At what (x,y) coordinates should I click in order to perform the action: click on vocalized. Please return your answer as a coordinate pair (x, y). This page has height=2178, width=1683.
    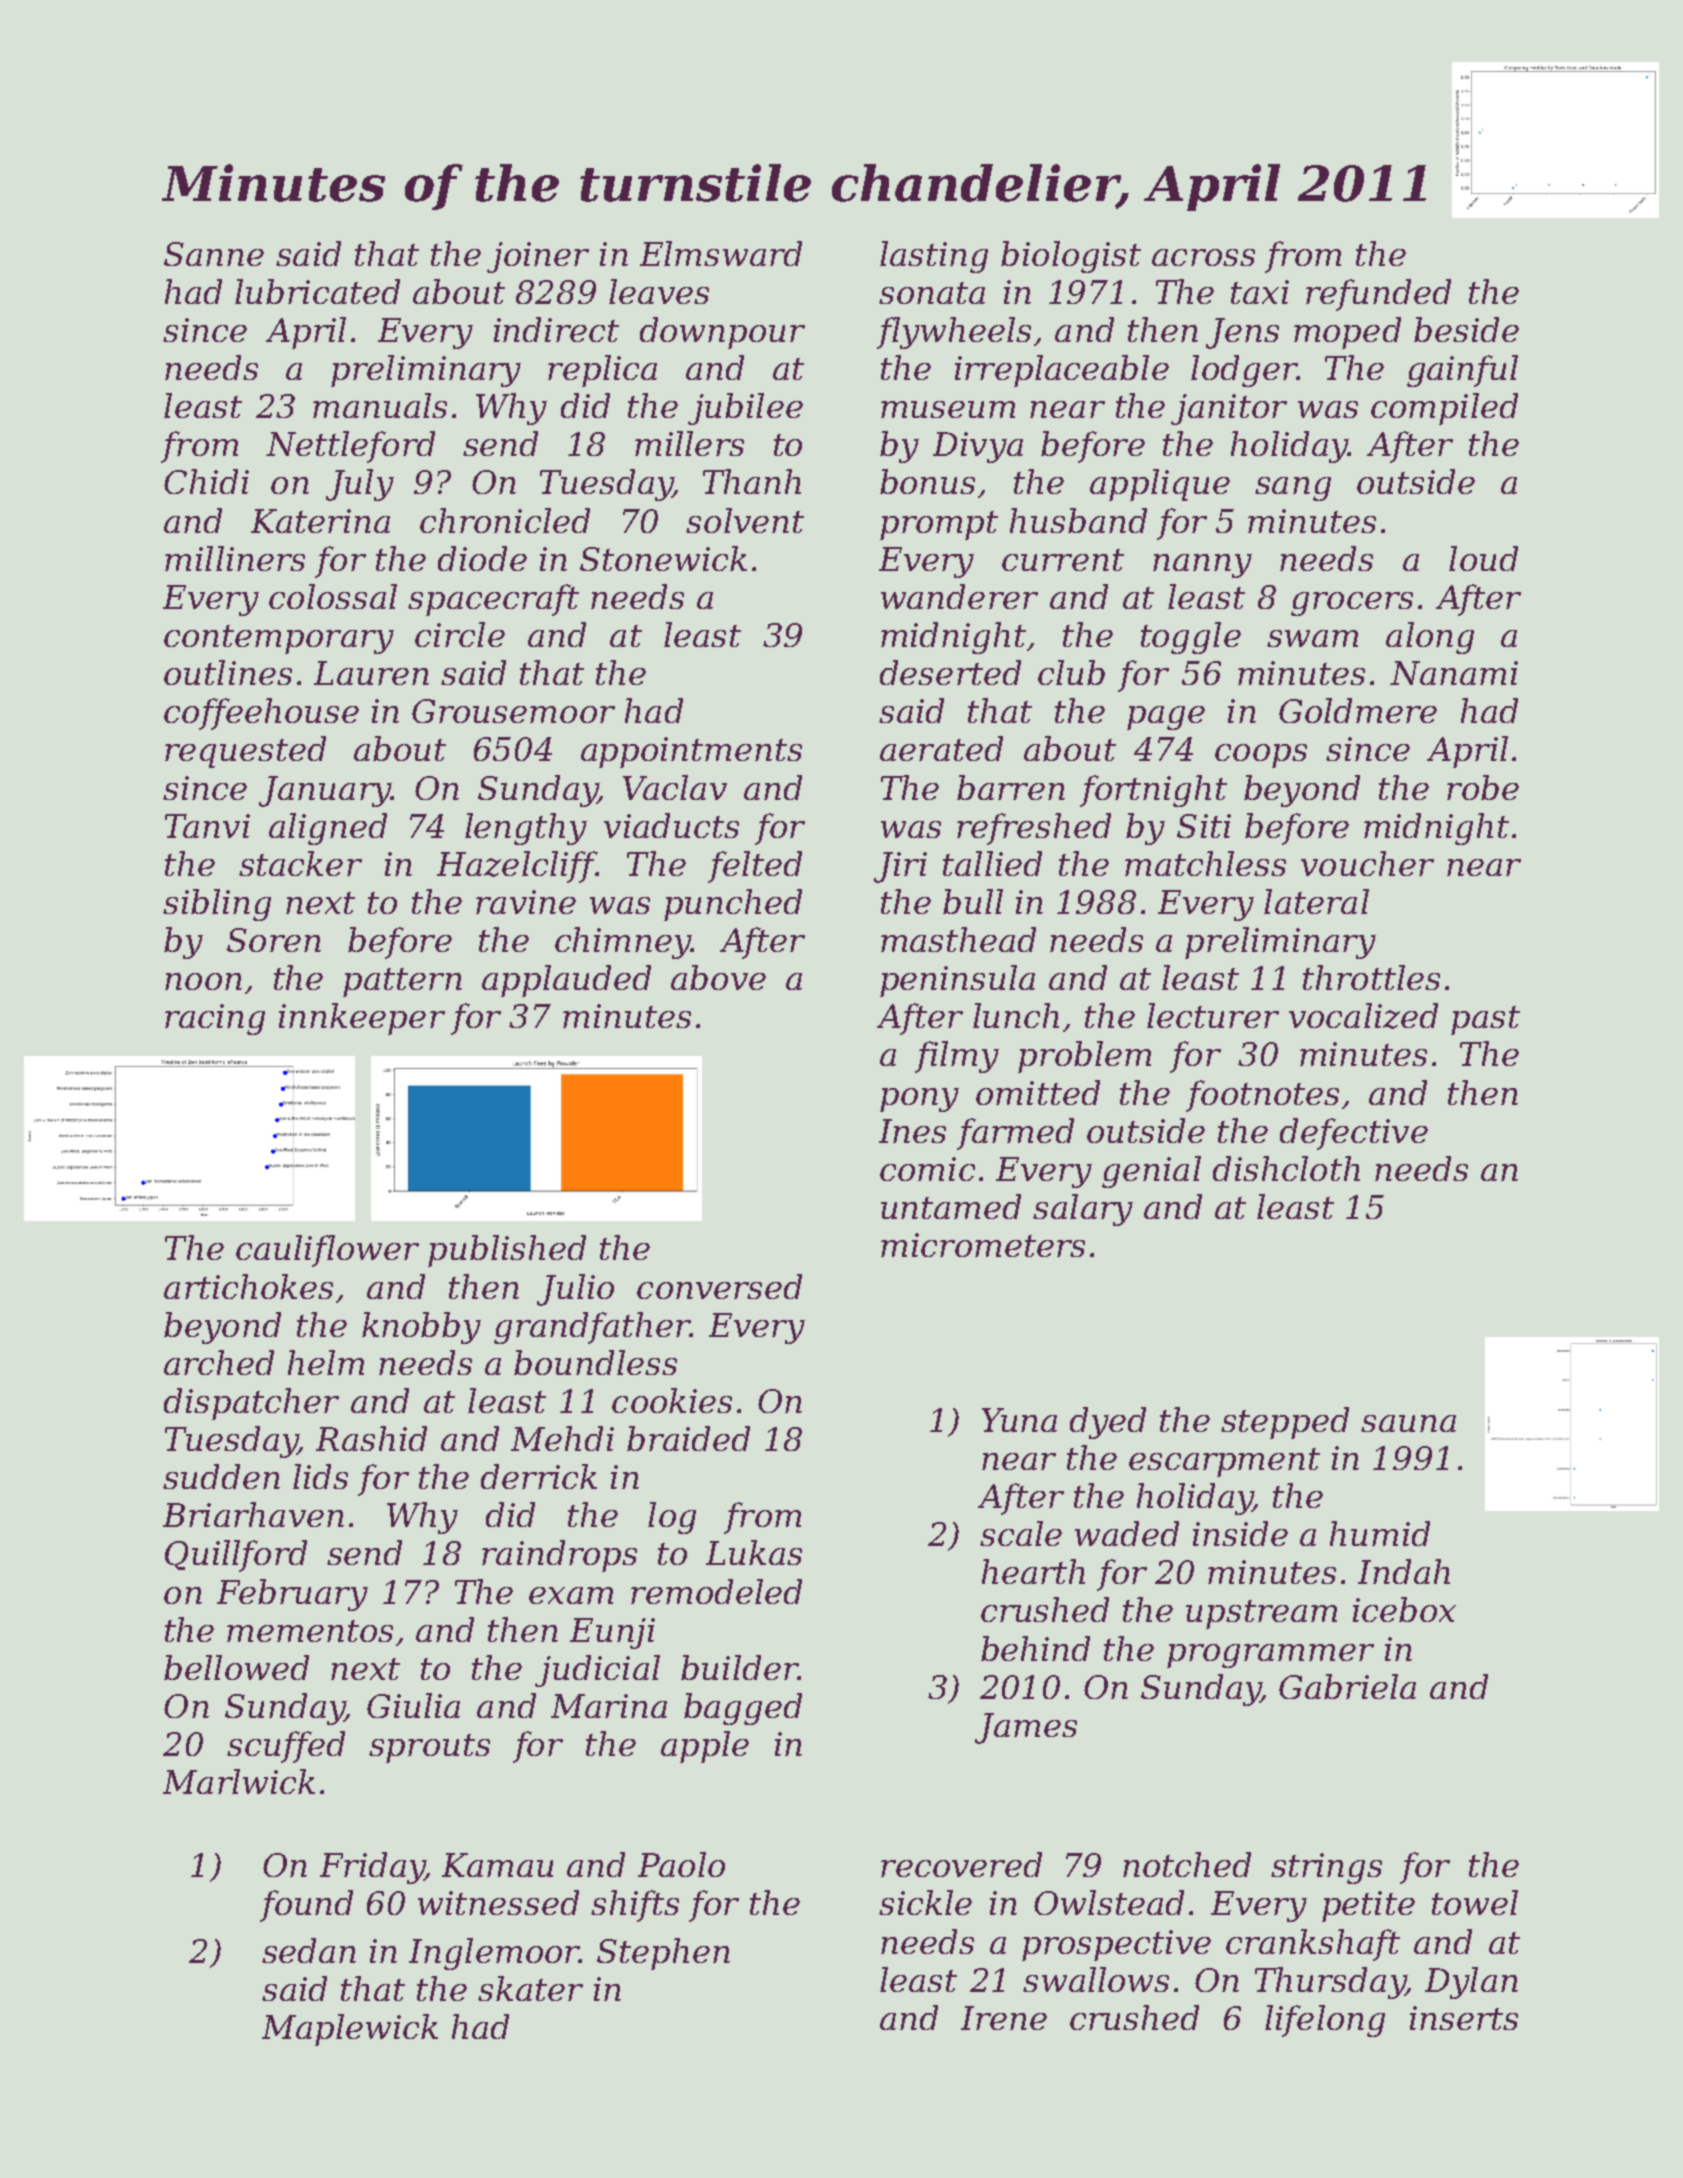
    Looking at the image, I should click on (1363, 1016).
